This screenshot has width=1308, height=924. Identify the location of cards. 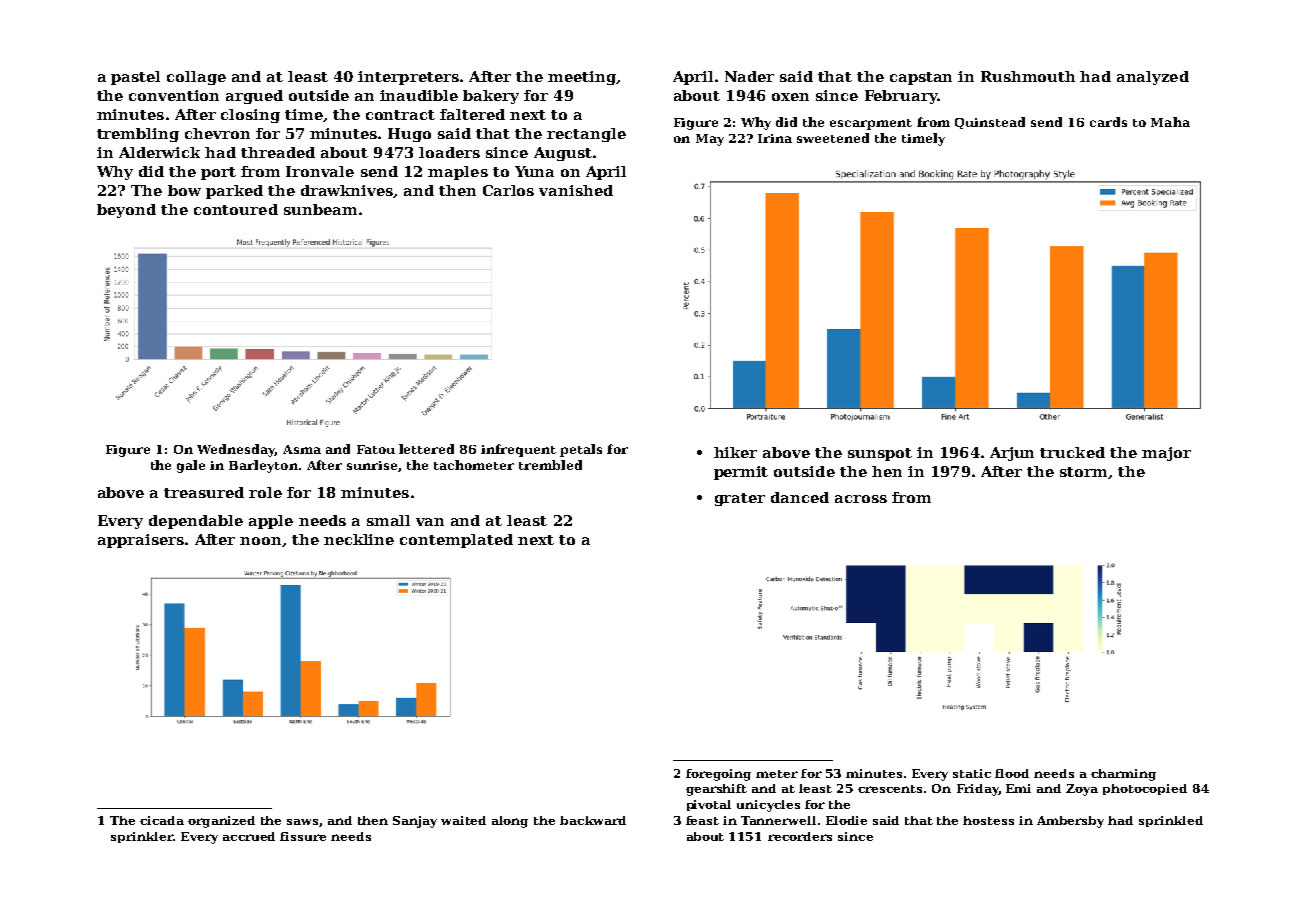
(1108, 122).
